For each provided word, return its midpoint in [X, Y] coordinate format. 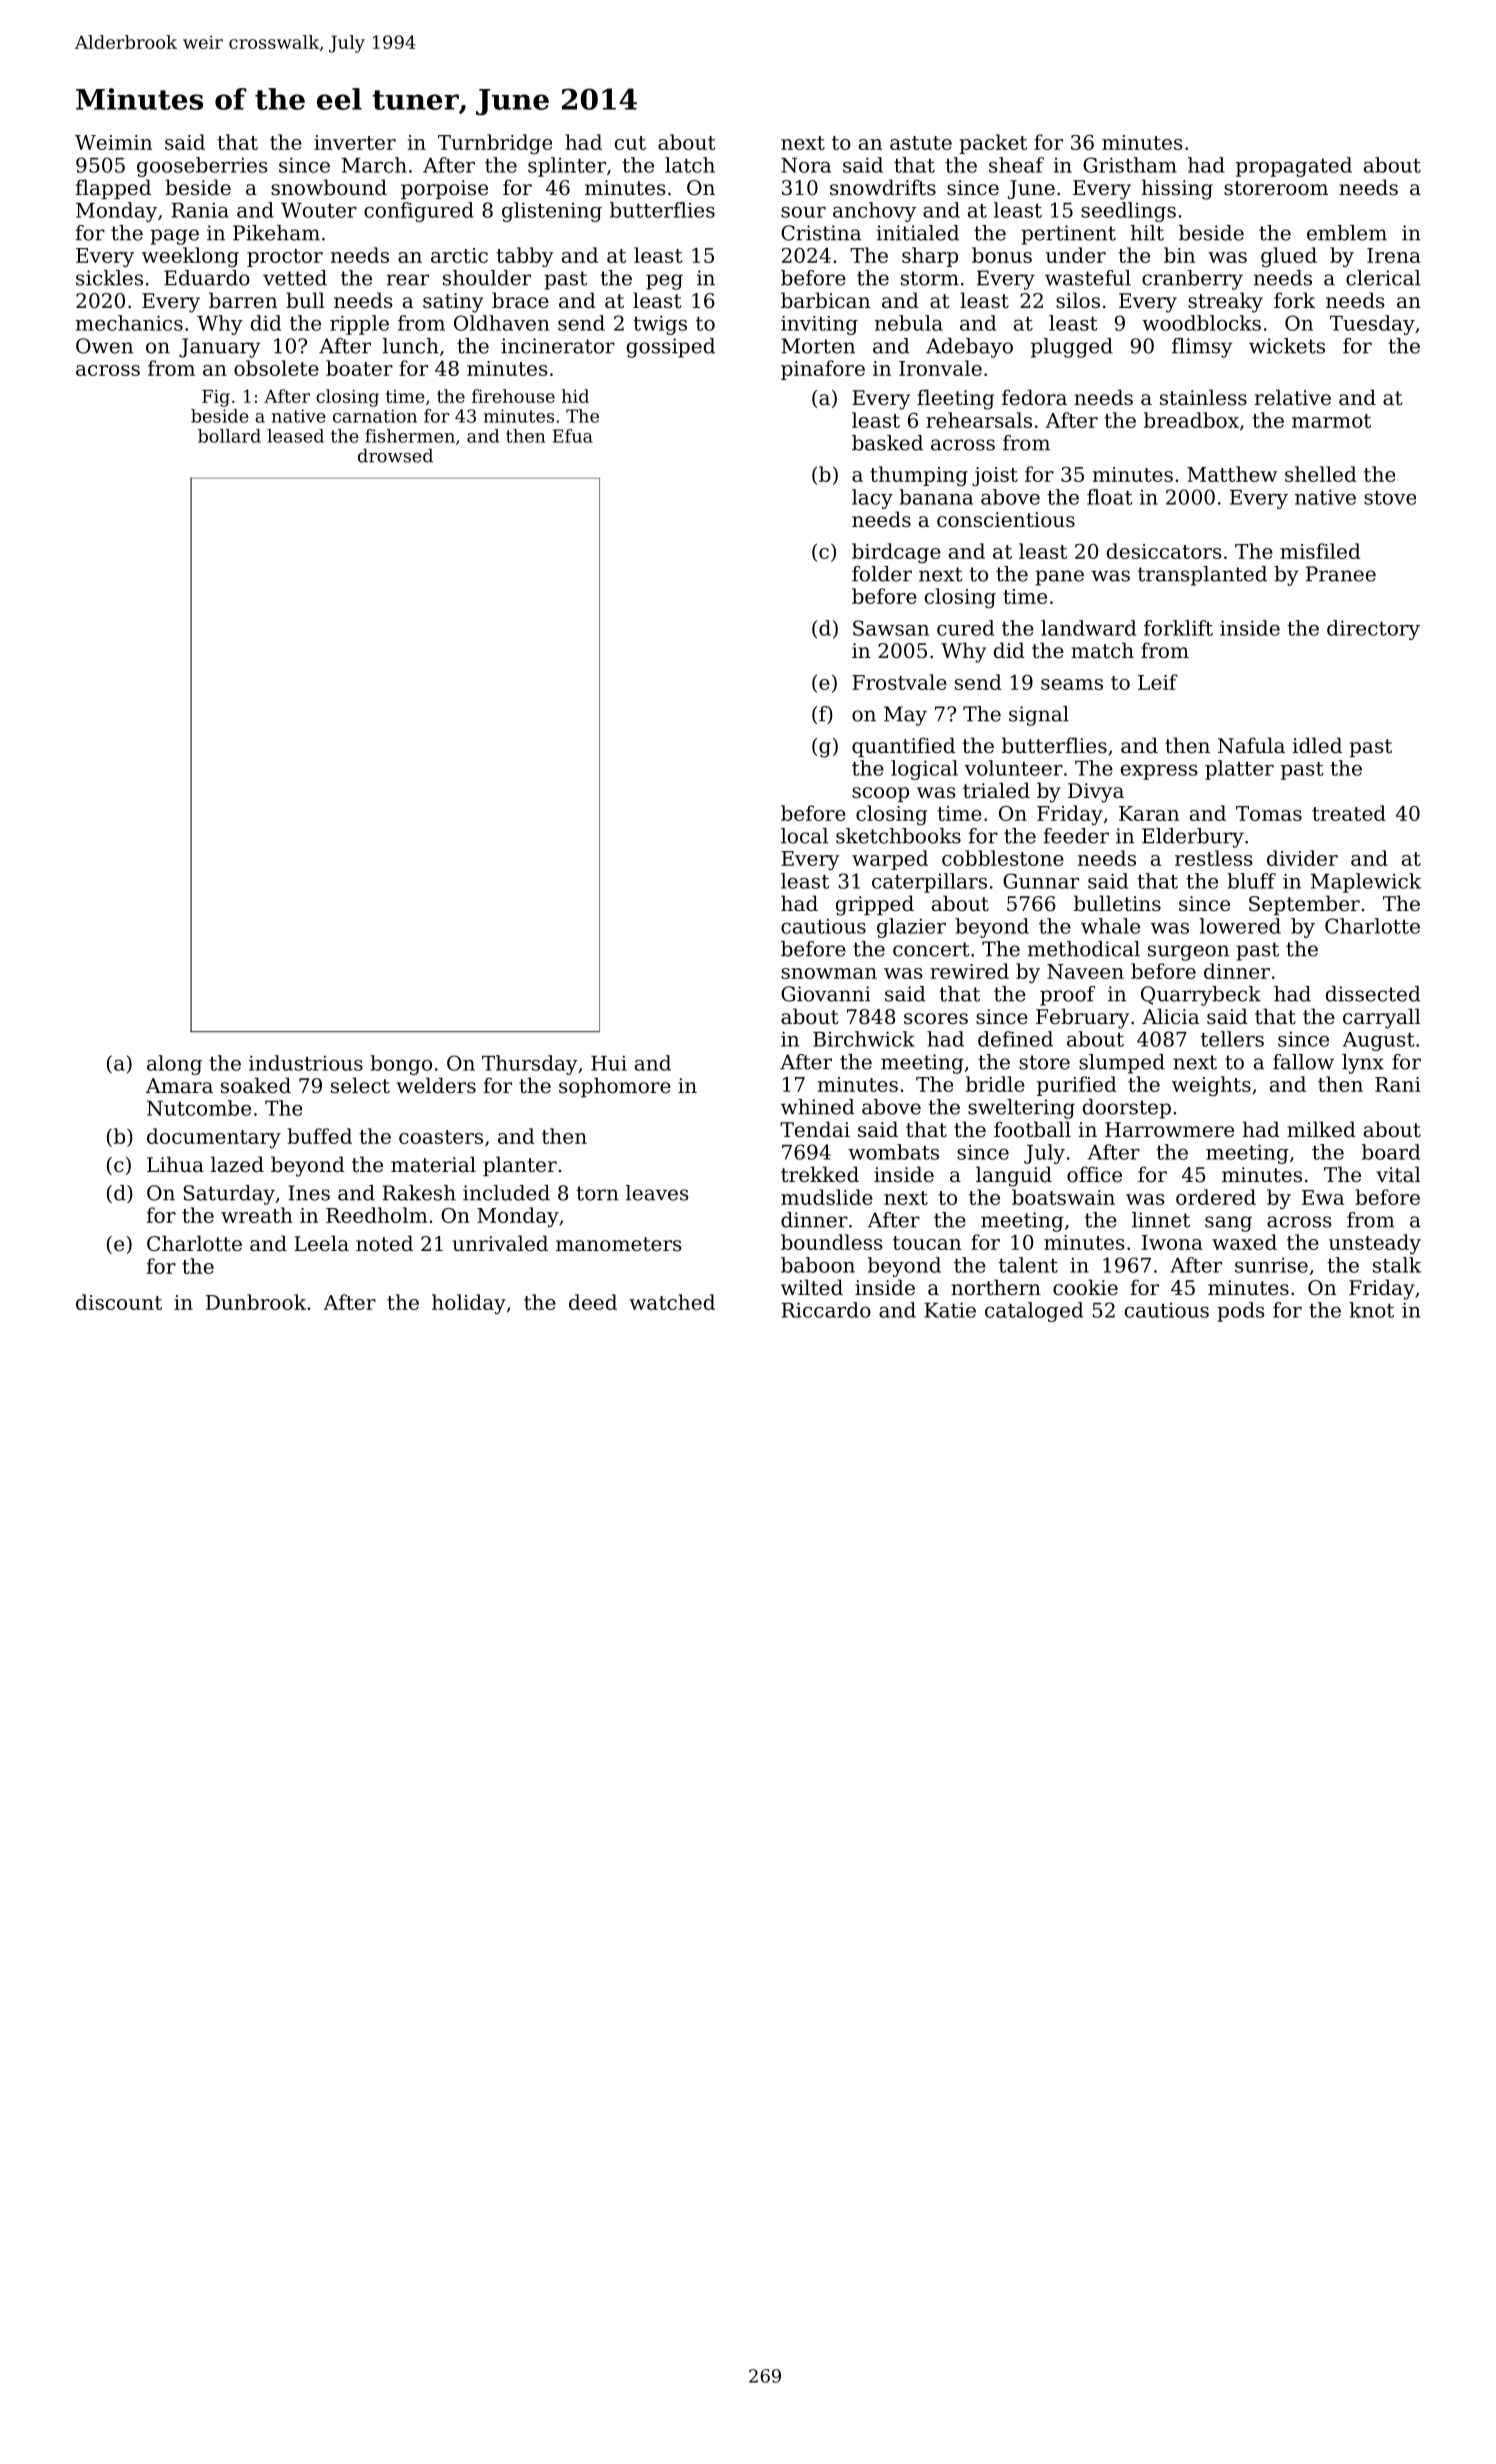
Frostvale [899, 682]
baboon [818, 1265]
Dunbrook [256, 1302]
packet [993, 144]
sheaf [1016, 165]
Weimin [113, 142]
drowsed [395, 456]
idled [1317, 745]
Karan [1149, 813]
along [174, 1065]
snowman [829, 973]
